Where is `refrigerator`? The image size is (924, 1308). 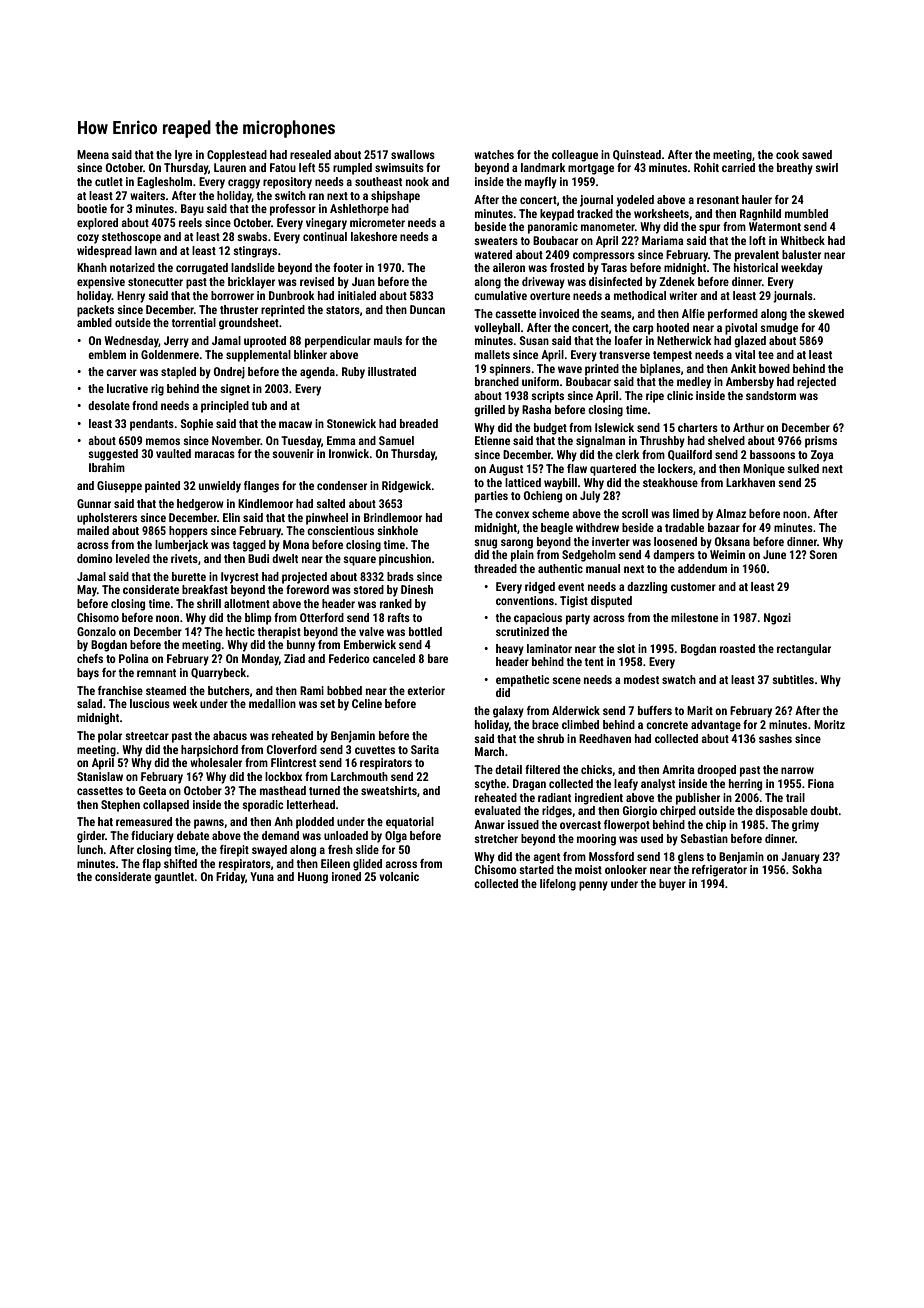
refrigerator is located at coordinates (719, 871).
